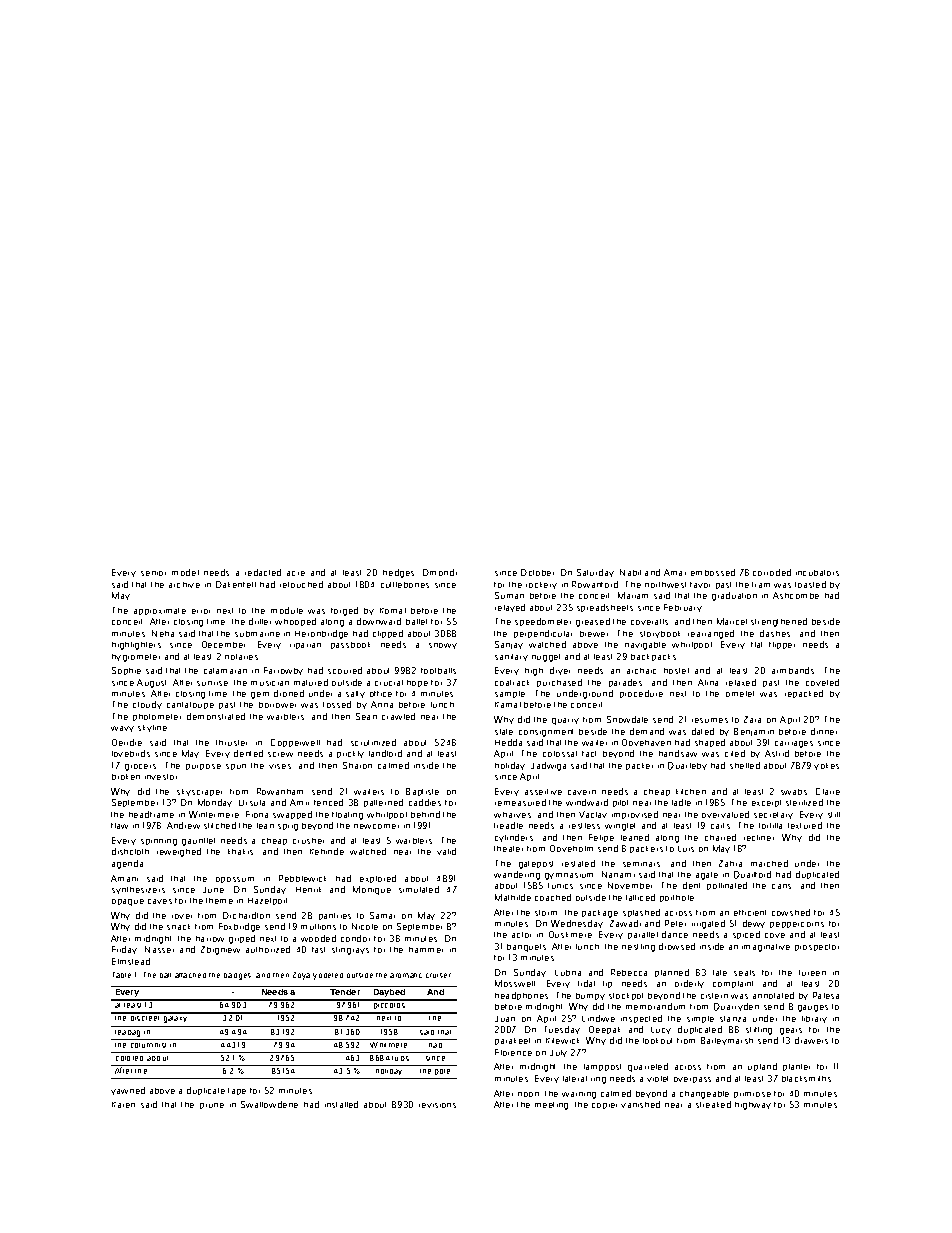 Image resolution: width=952 pixels, height=1233 pixels. Describe the element at coordinates (295, 622) in the page. I see `whooped` at that location.
